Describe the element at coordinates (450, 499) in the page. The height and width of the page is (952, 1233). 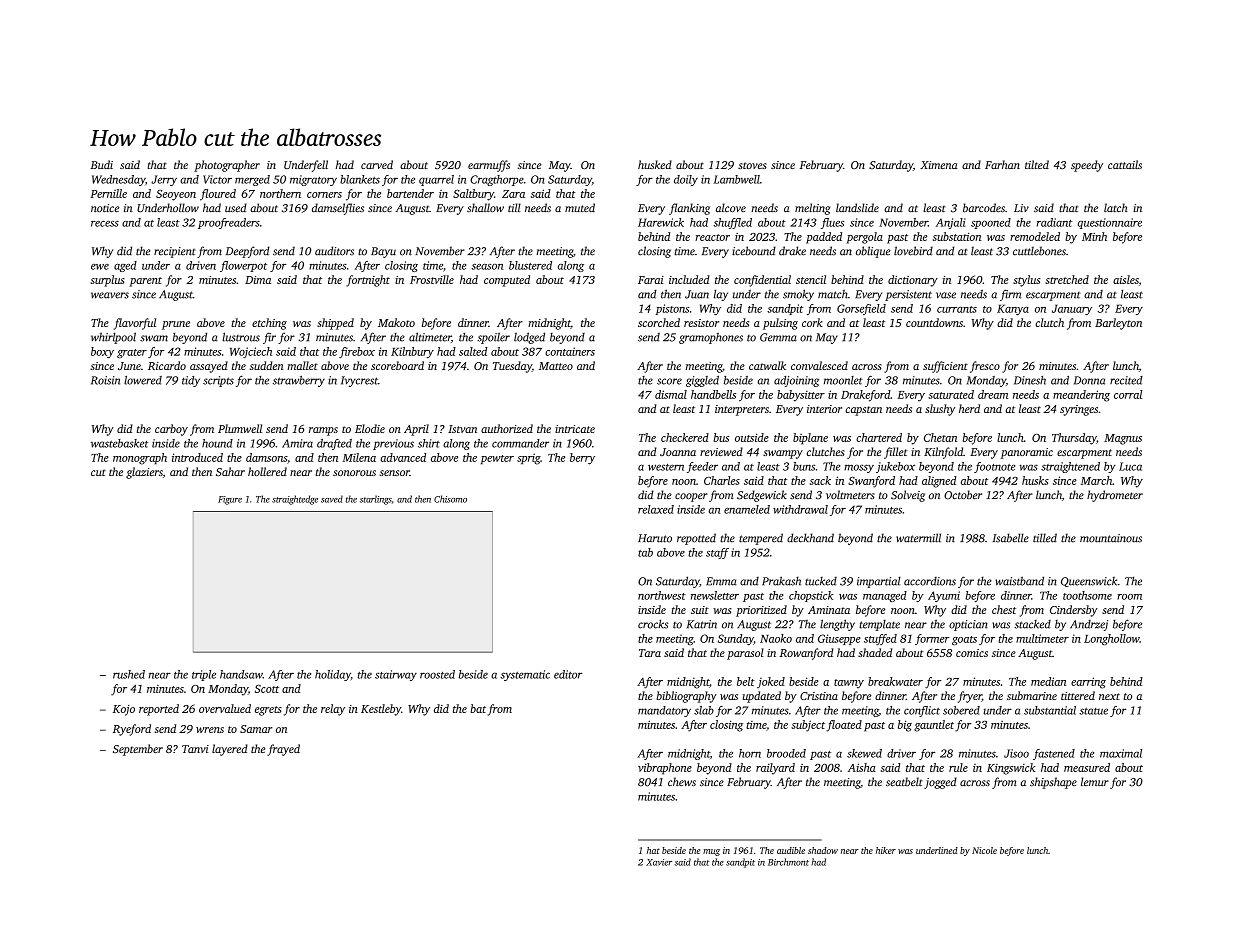
I see `Chisomo` at that location.
